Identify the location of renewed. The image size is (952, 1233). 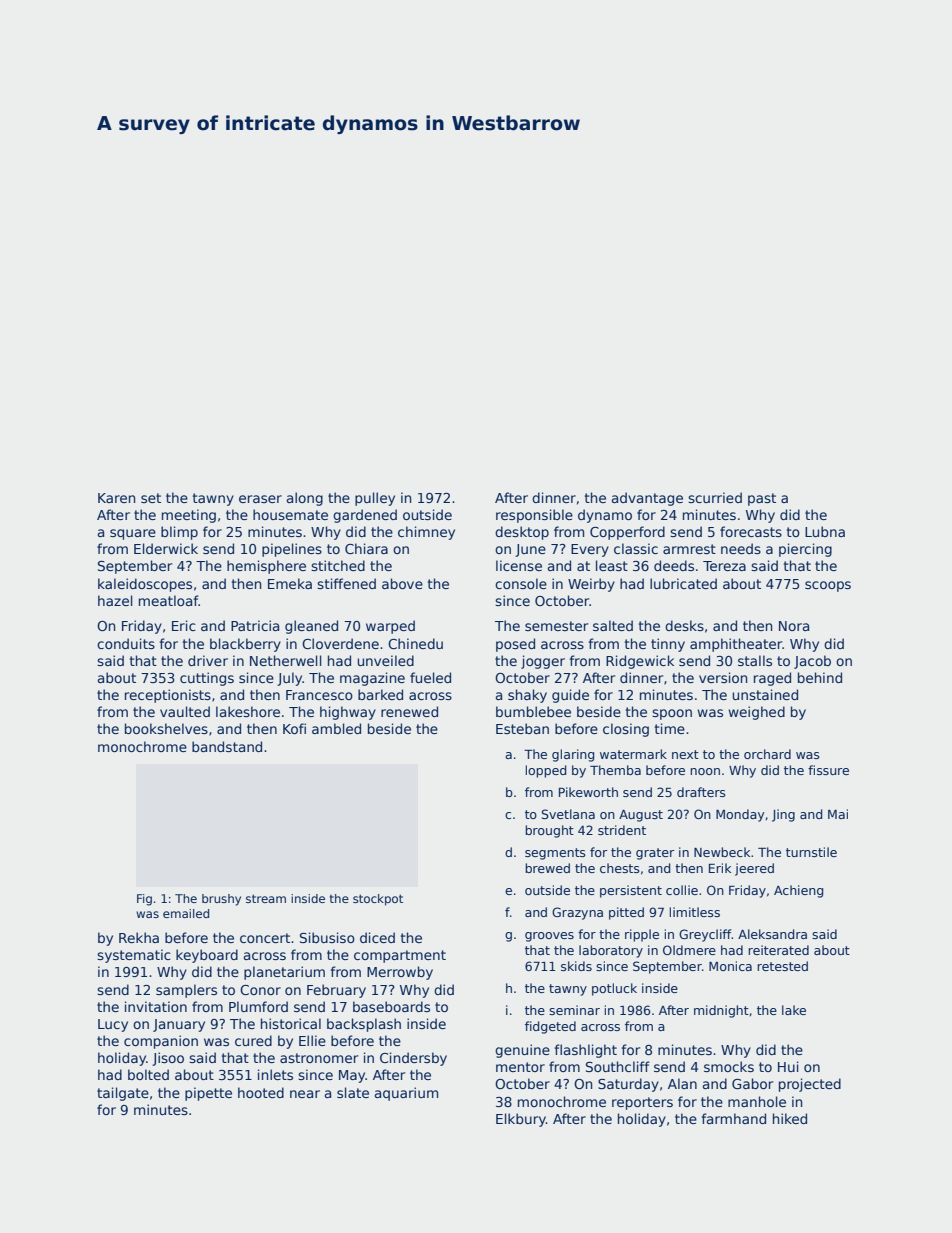
(409, 711).
